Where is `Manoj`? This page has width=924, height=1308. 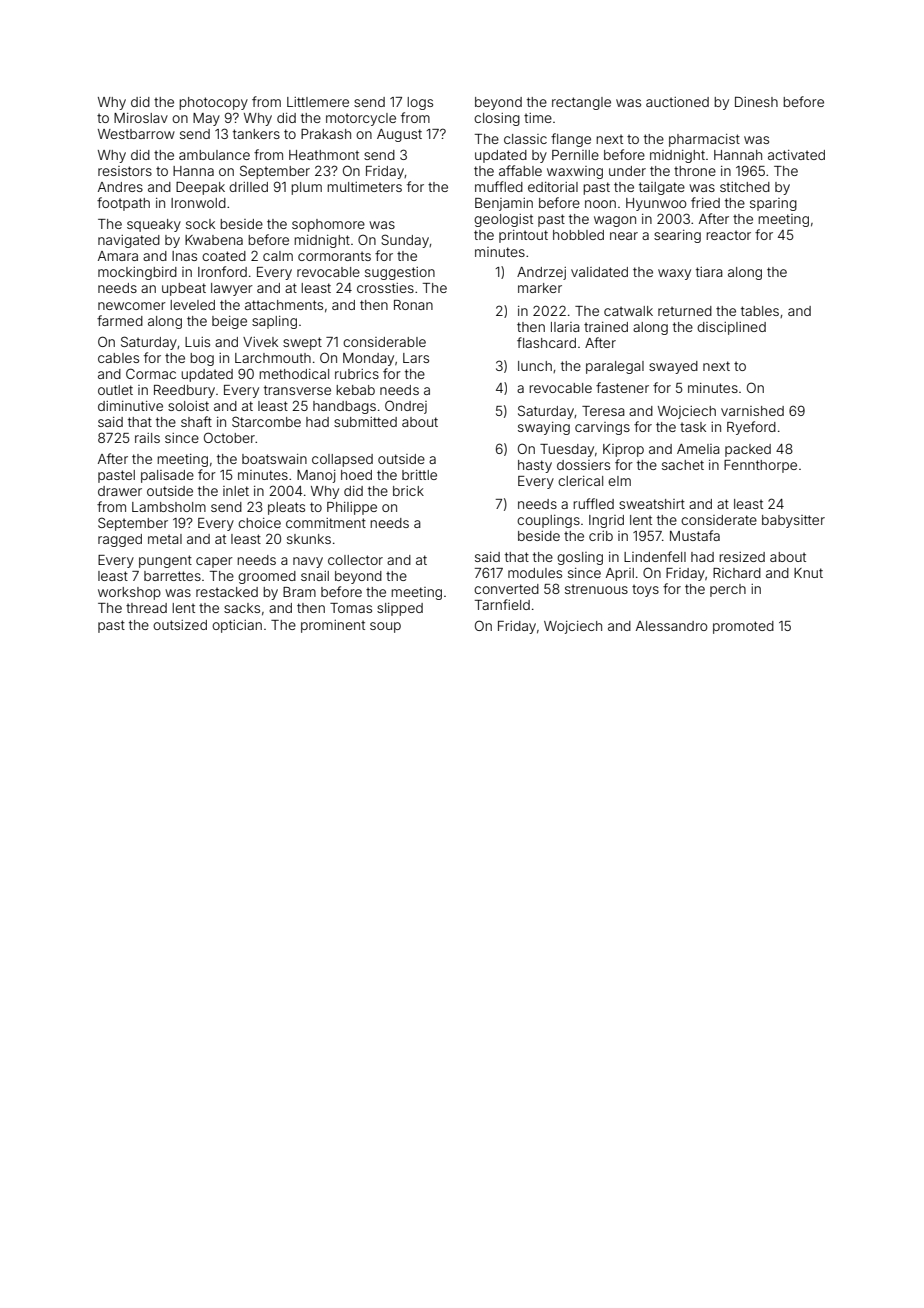 Manoj is located at coordinates (316, 476).
